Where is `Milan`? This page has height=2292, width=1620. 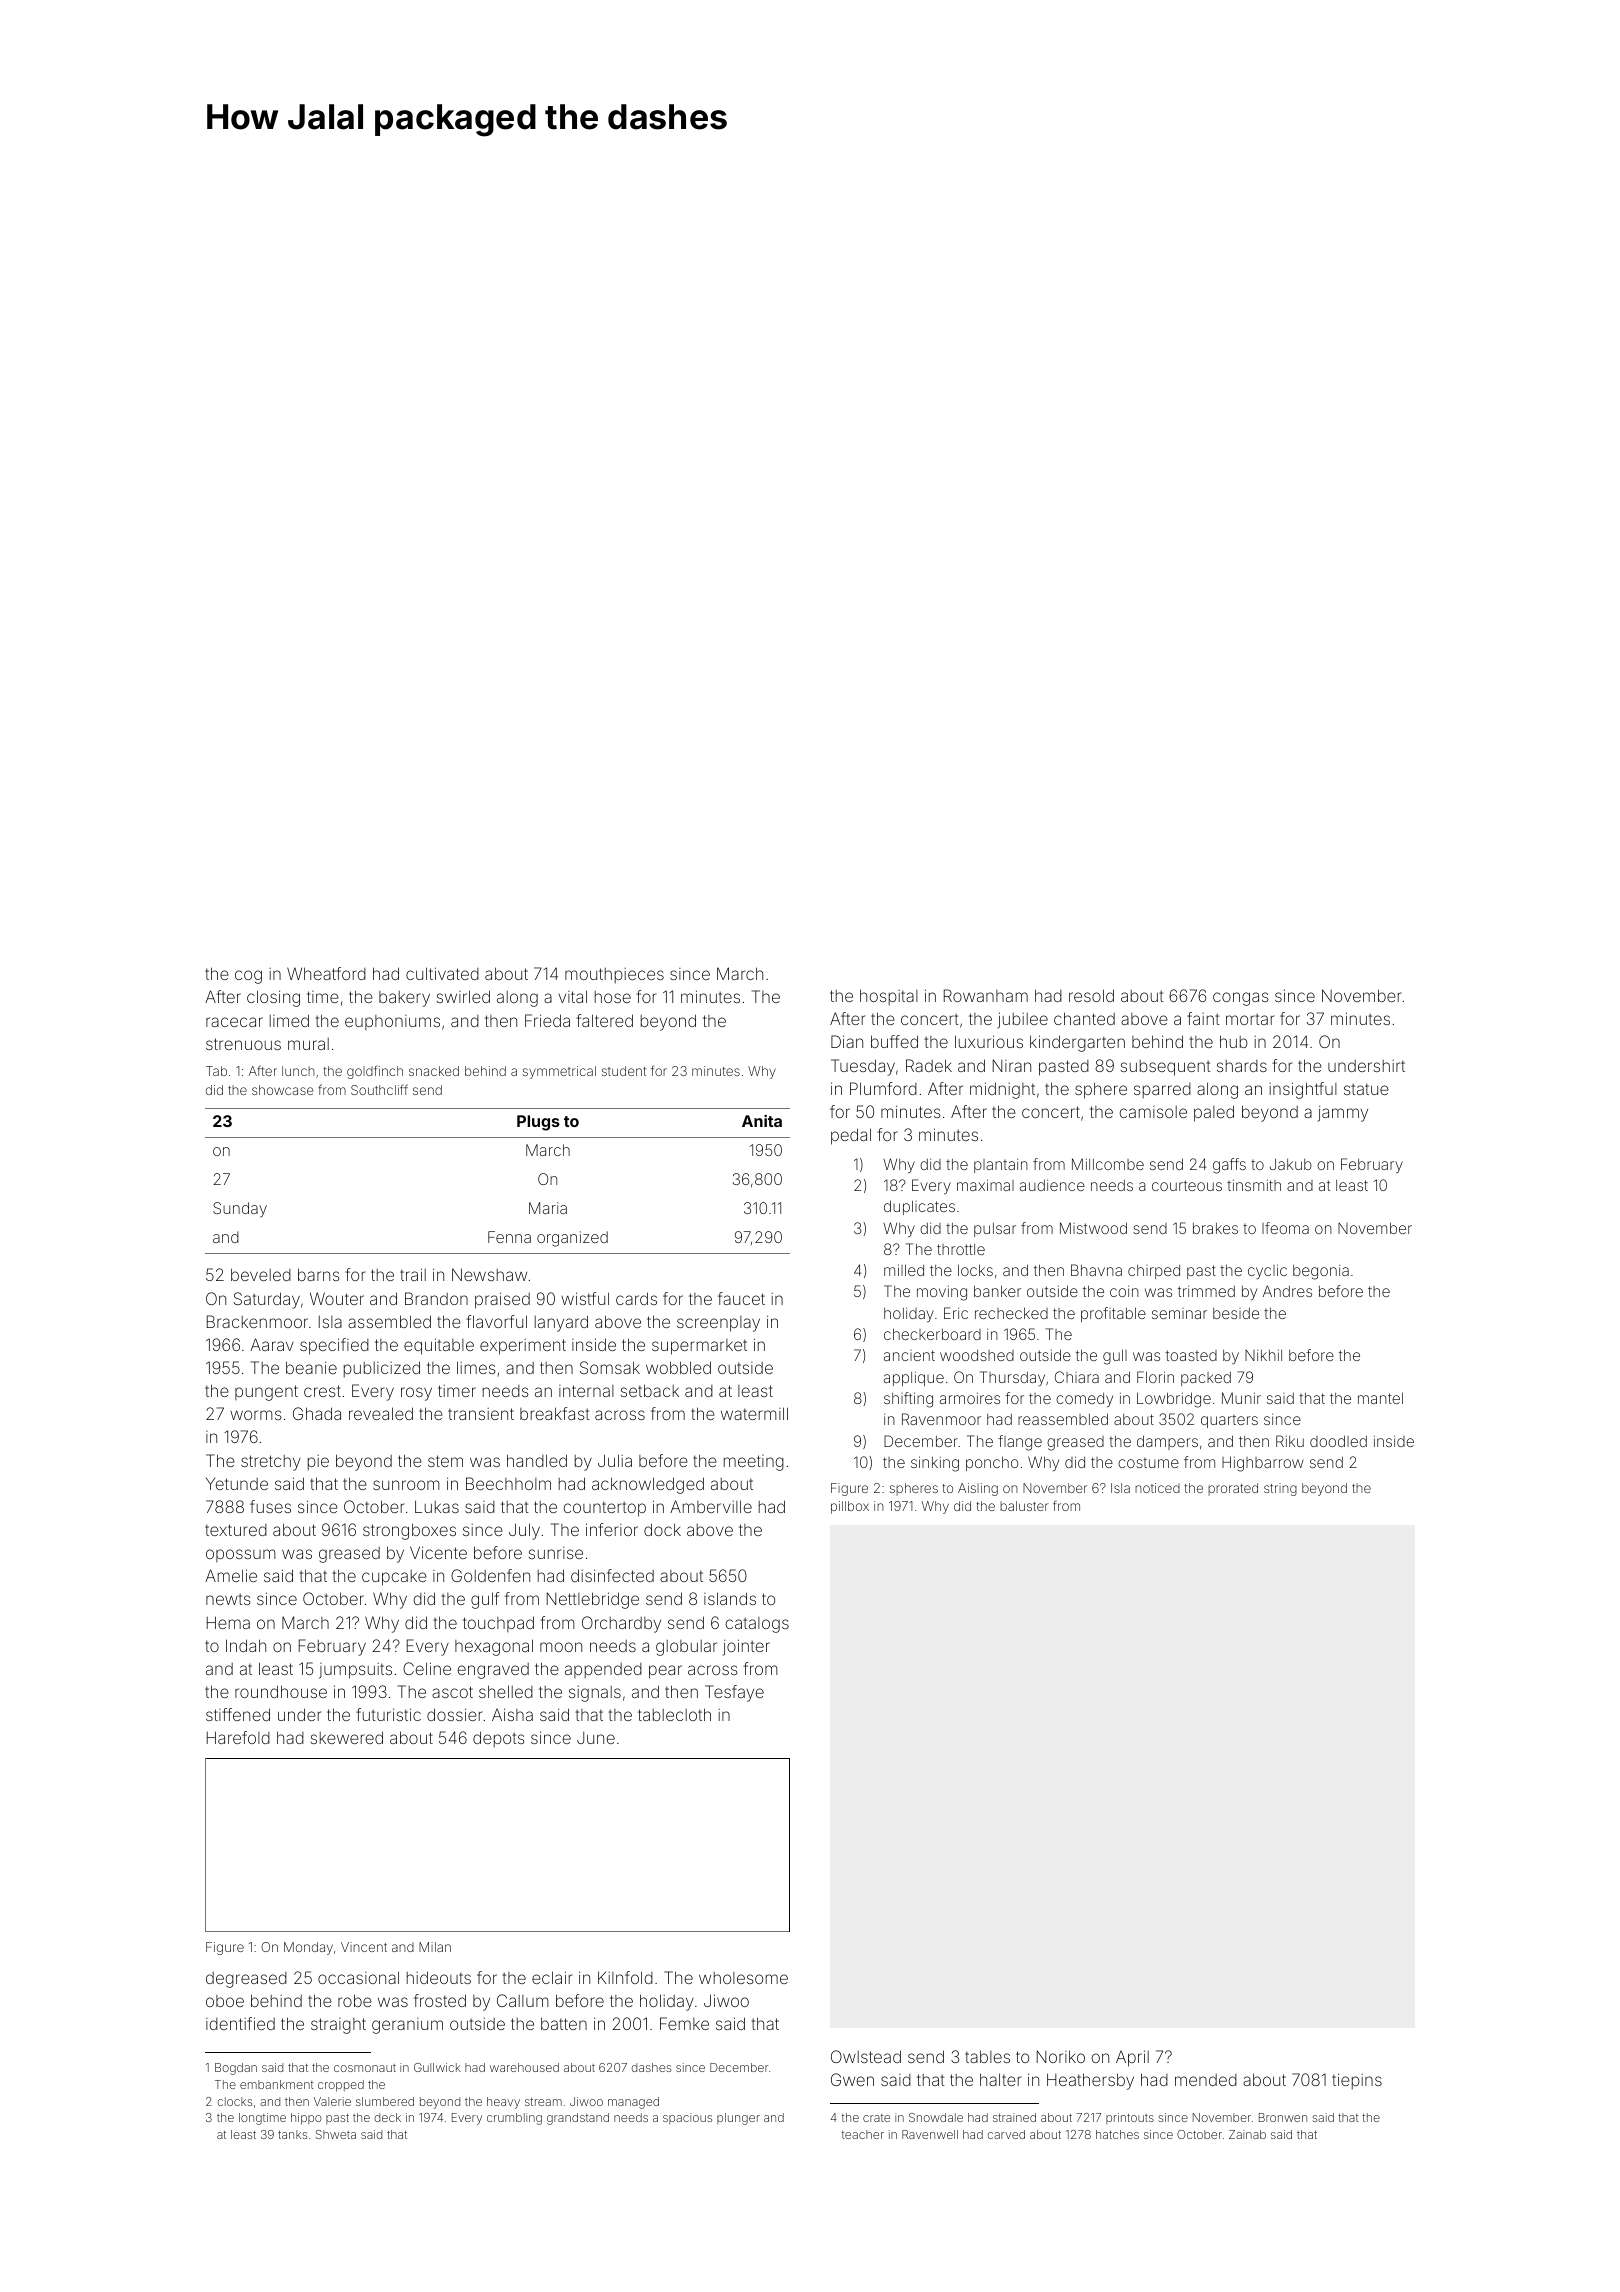
Milan is located at coordinates (435, 1947).
